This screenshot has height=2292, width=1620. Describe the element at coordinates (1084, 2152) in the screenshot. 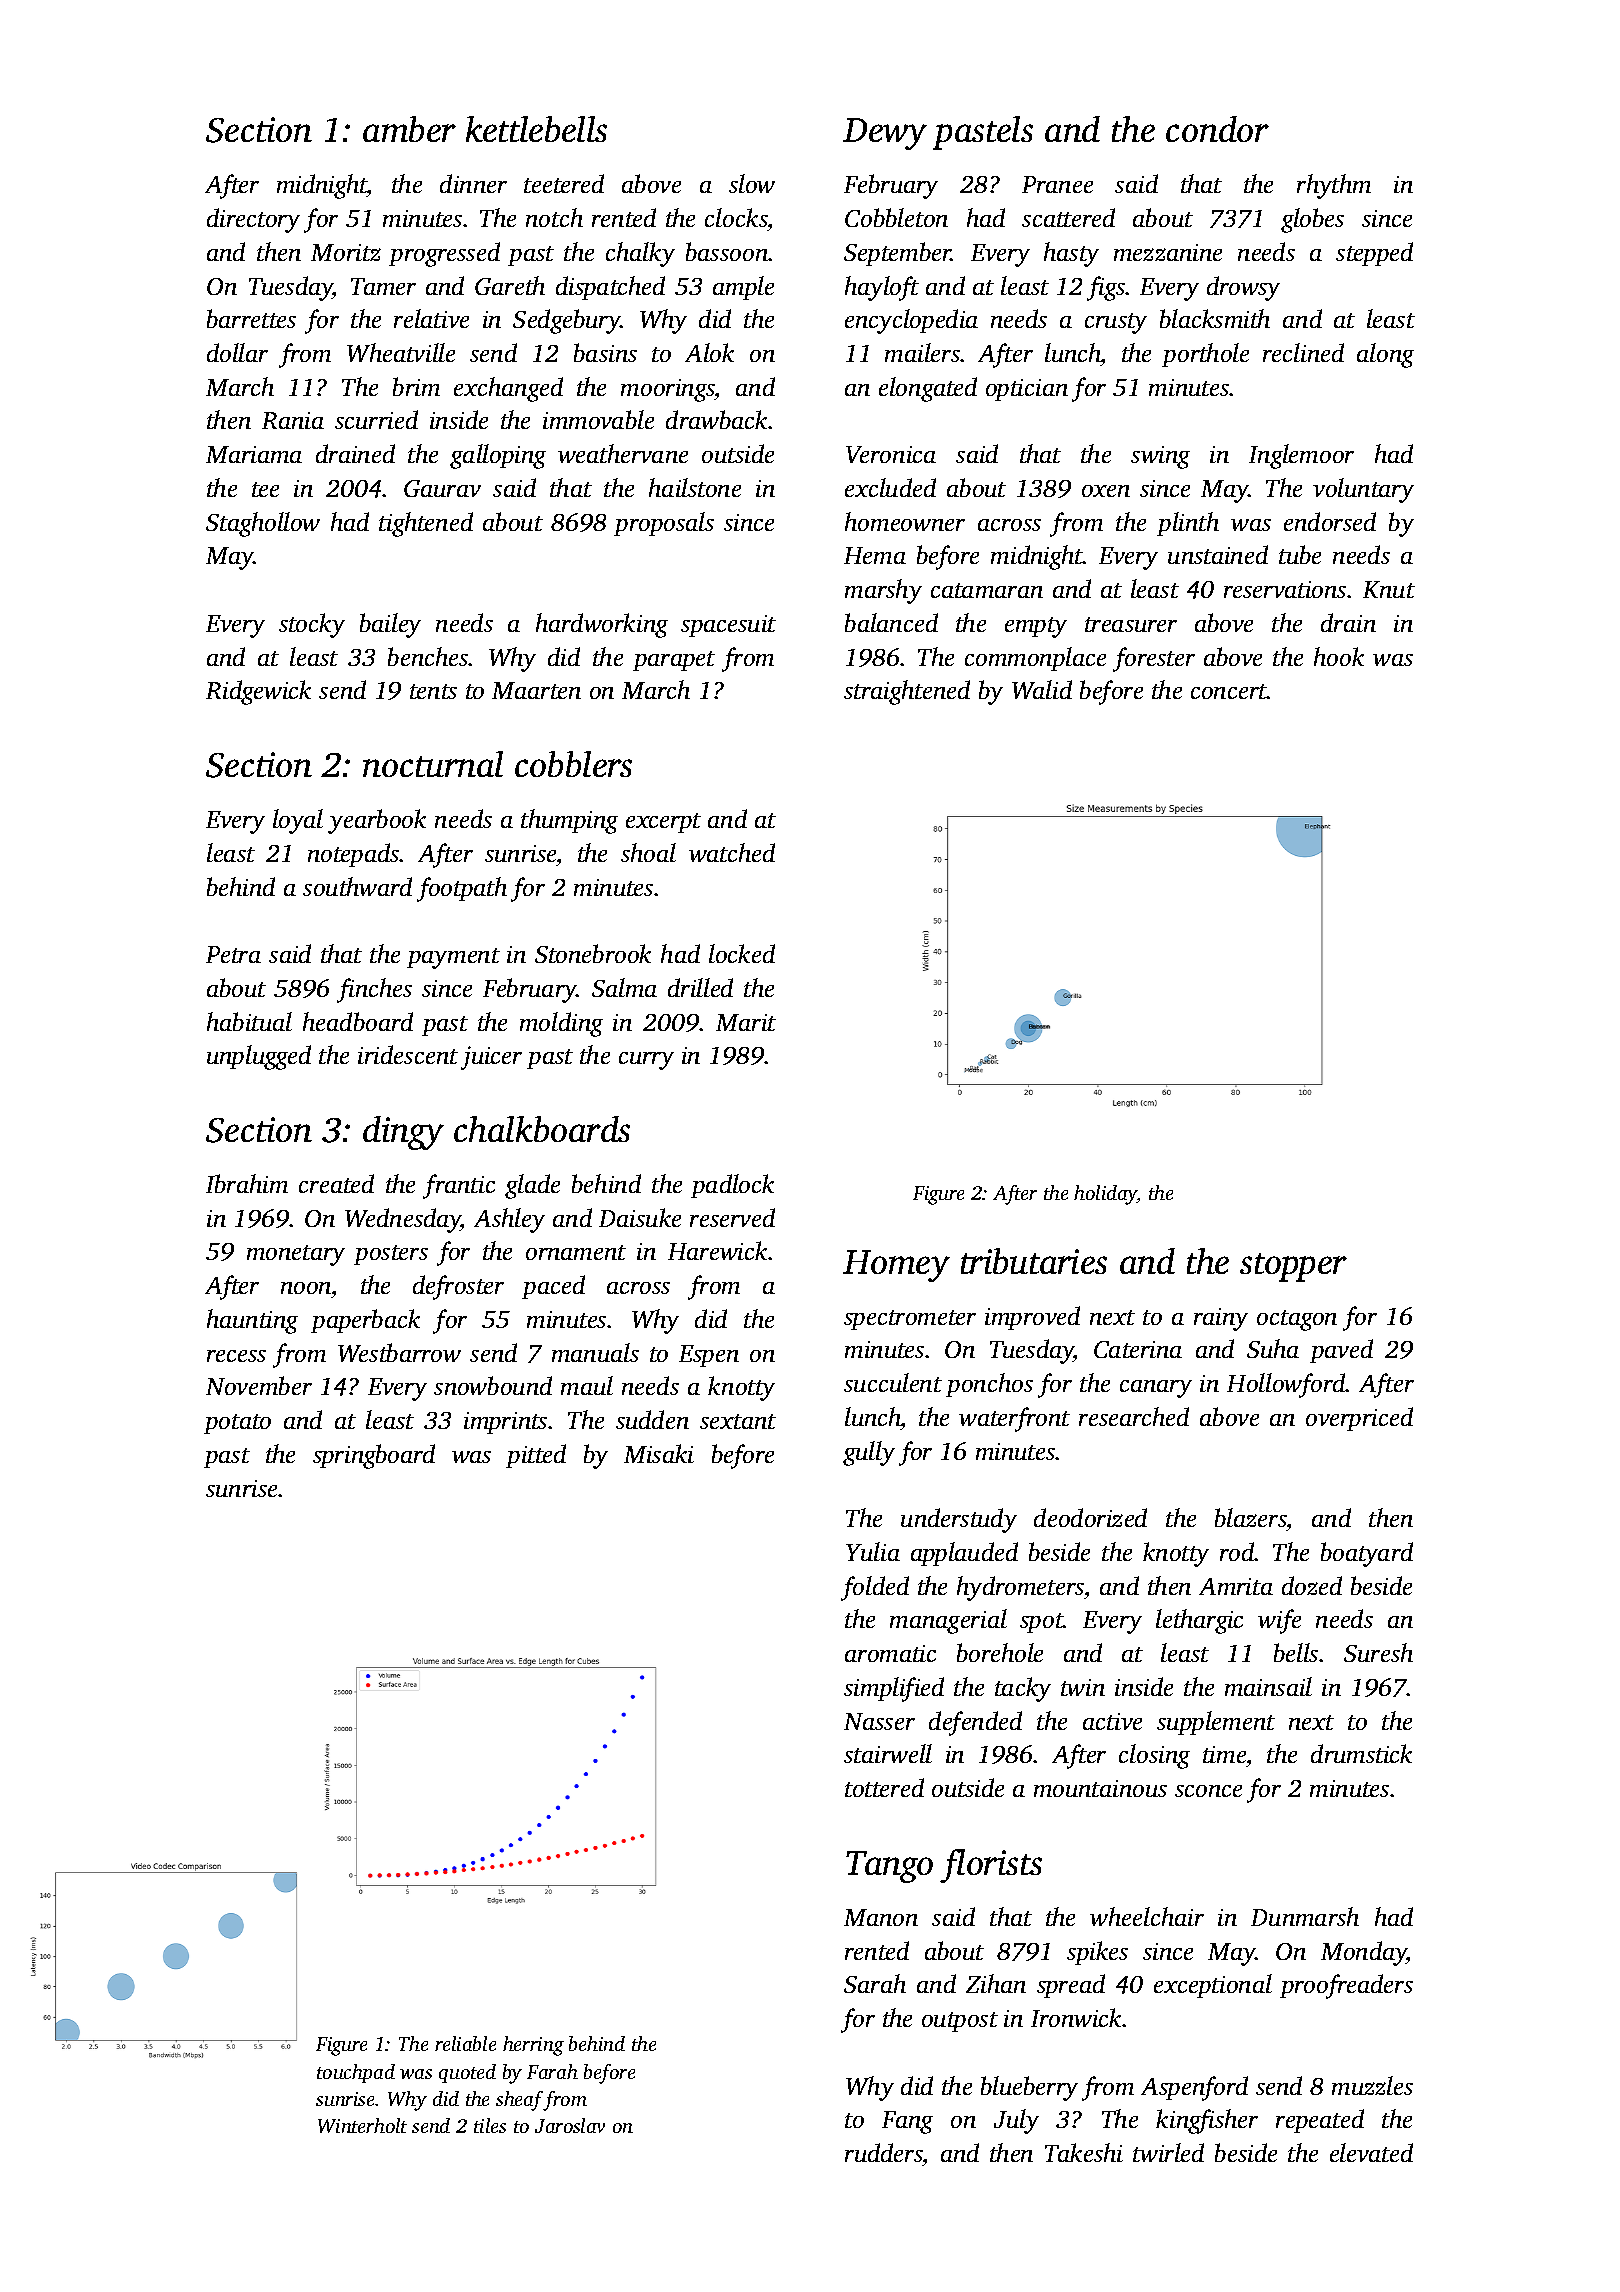

I see `Takeshi` at that location.
